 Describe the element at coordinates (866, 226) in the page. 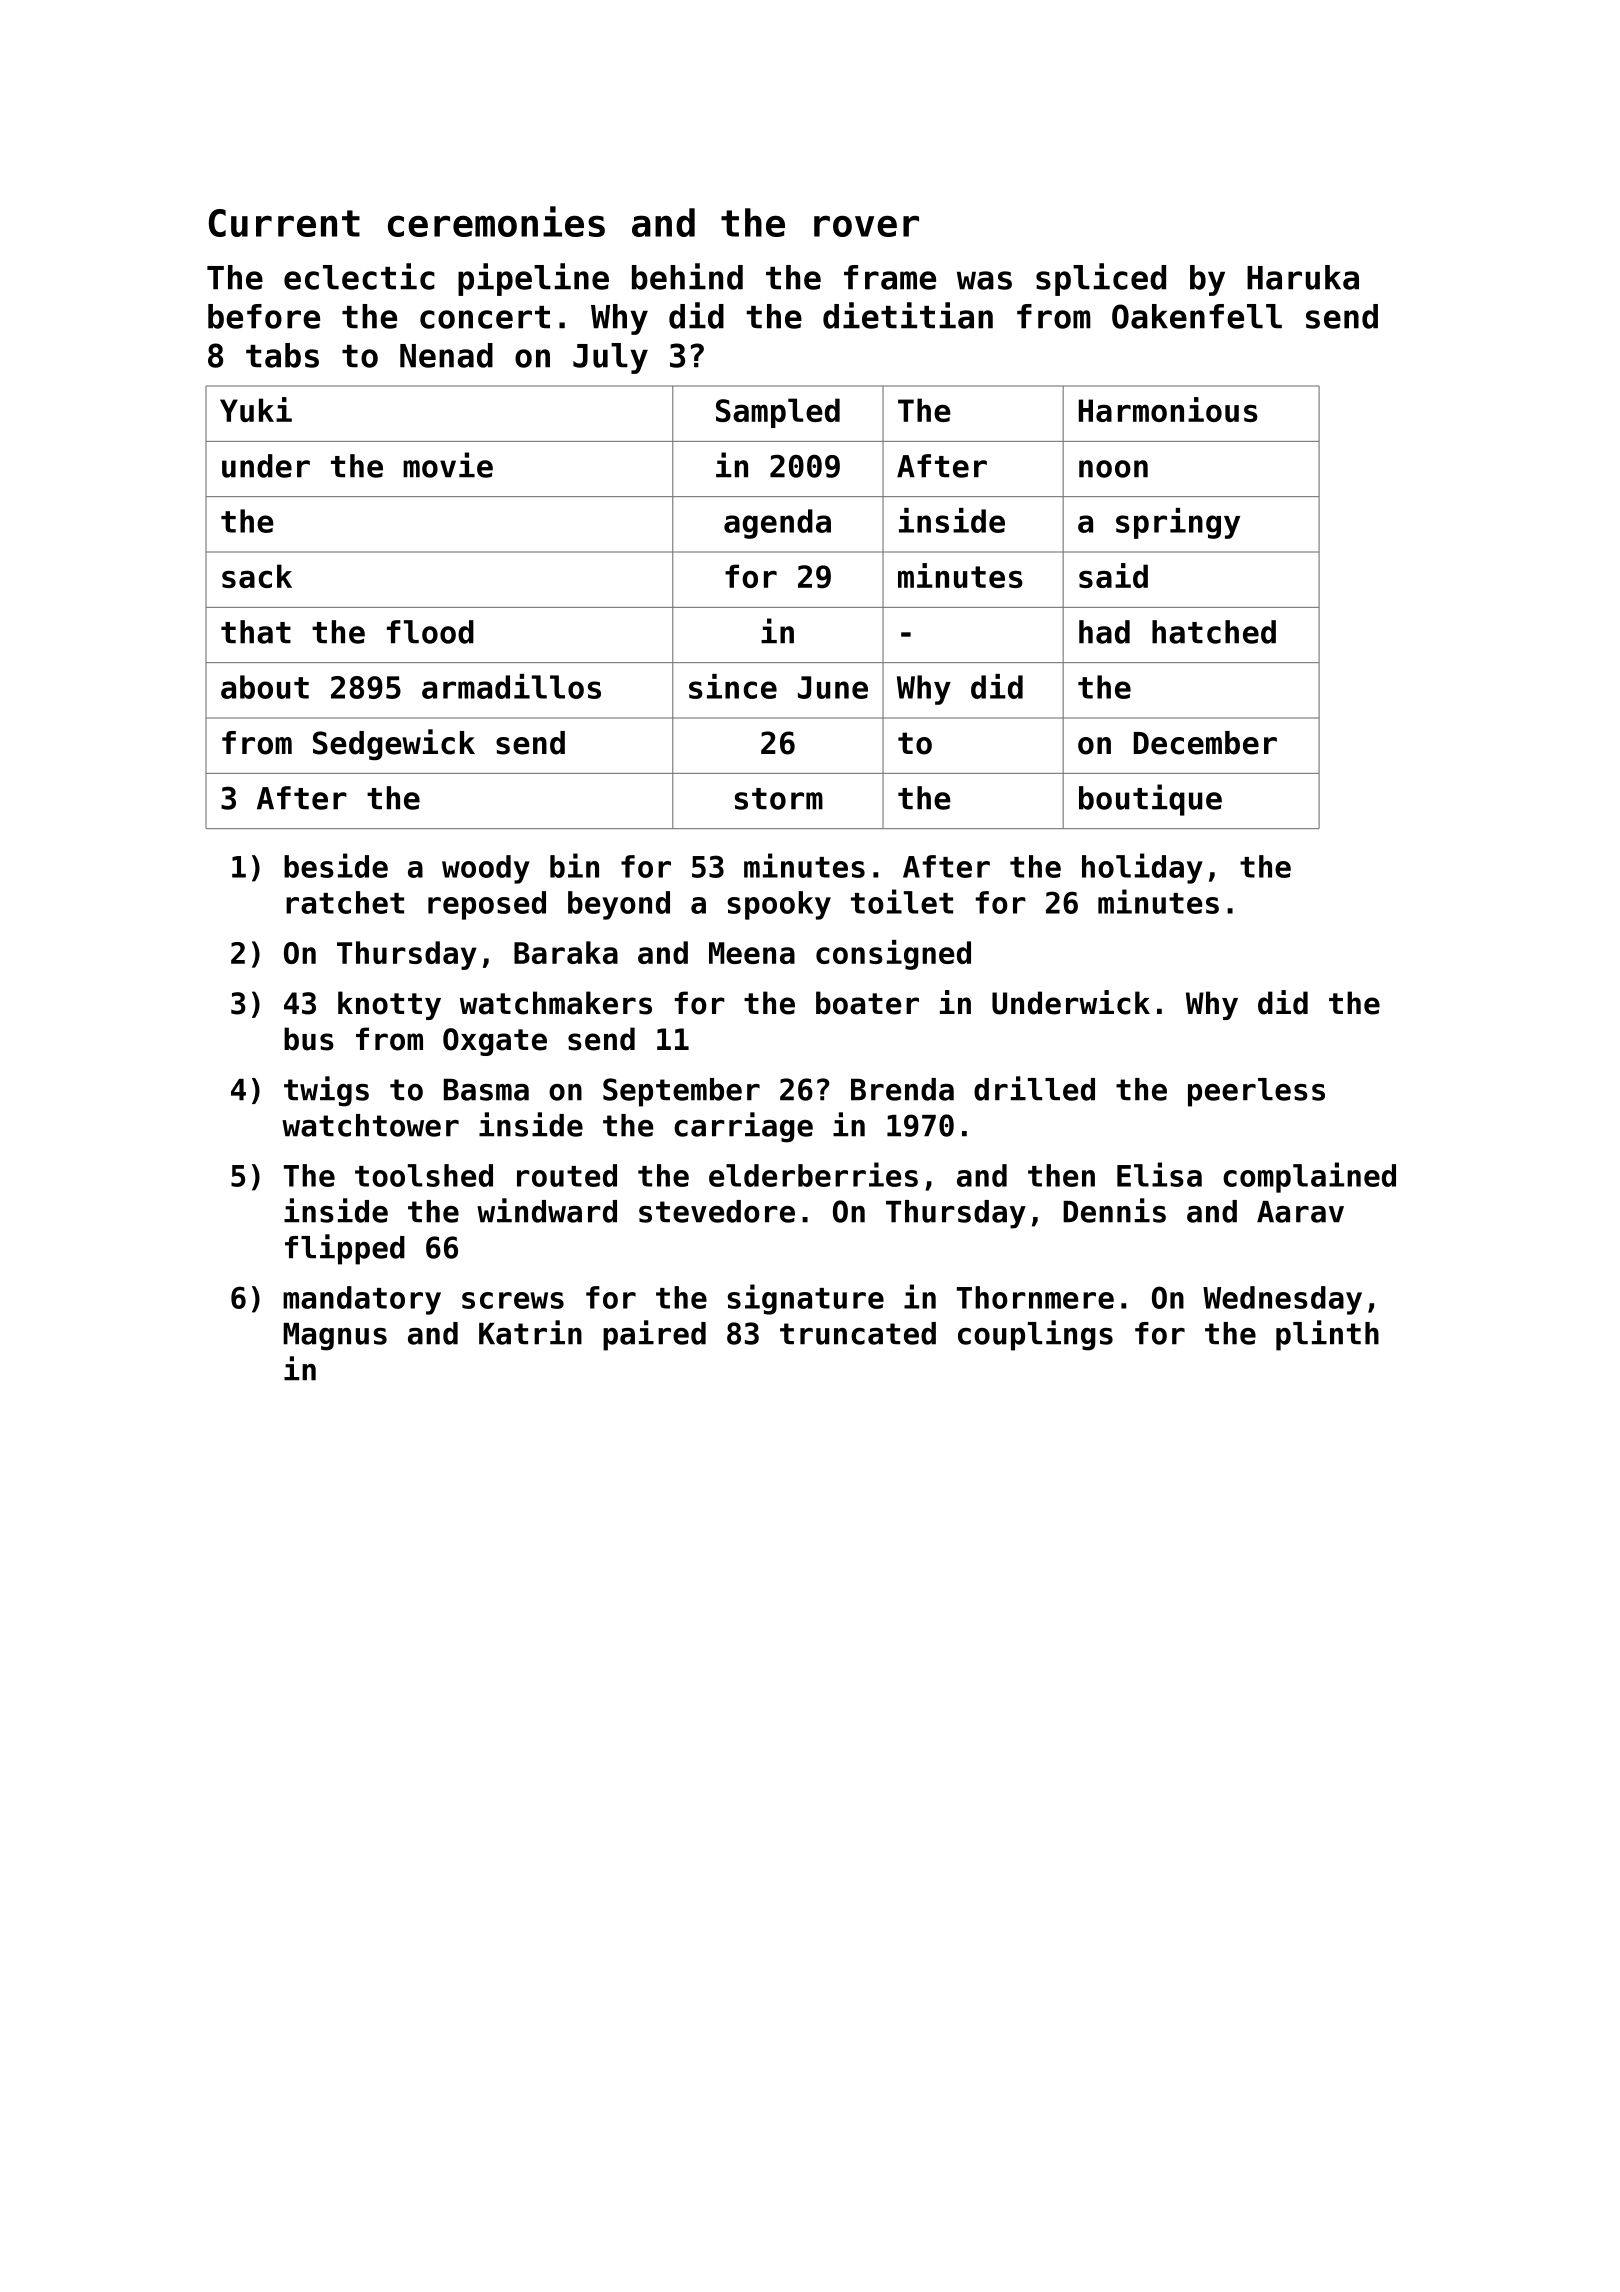

I see `rover` at that location.
